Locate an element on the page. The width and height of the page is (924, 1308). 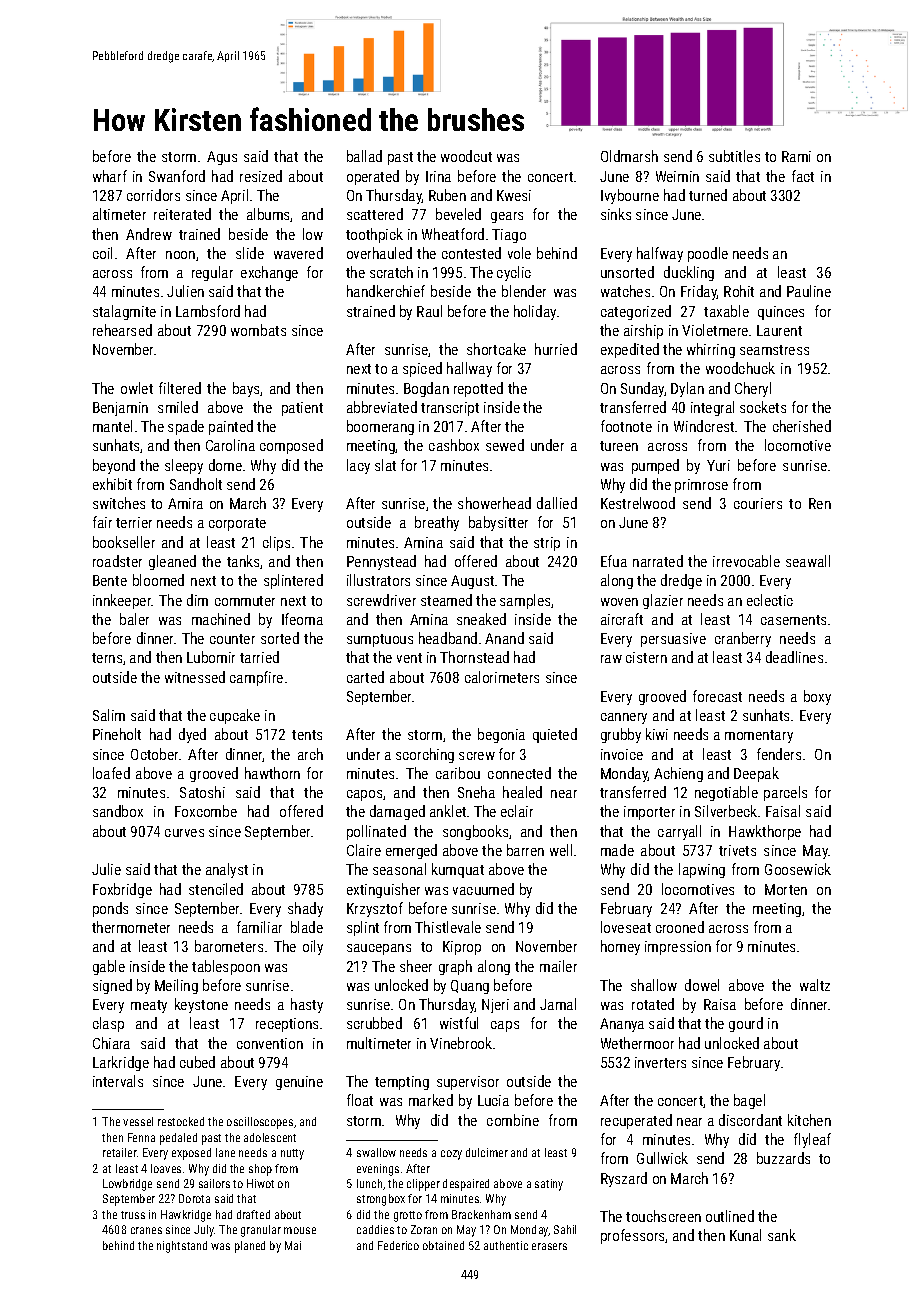
cherished is located at coordinates (802, 426).
